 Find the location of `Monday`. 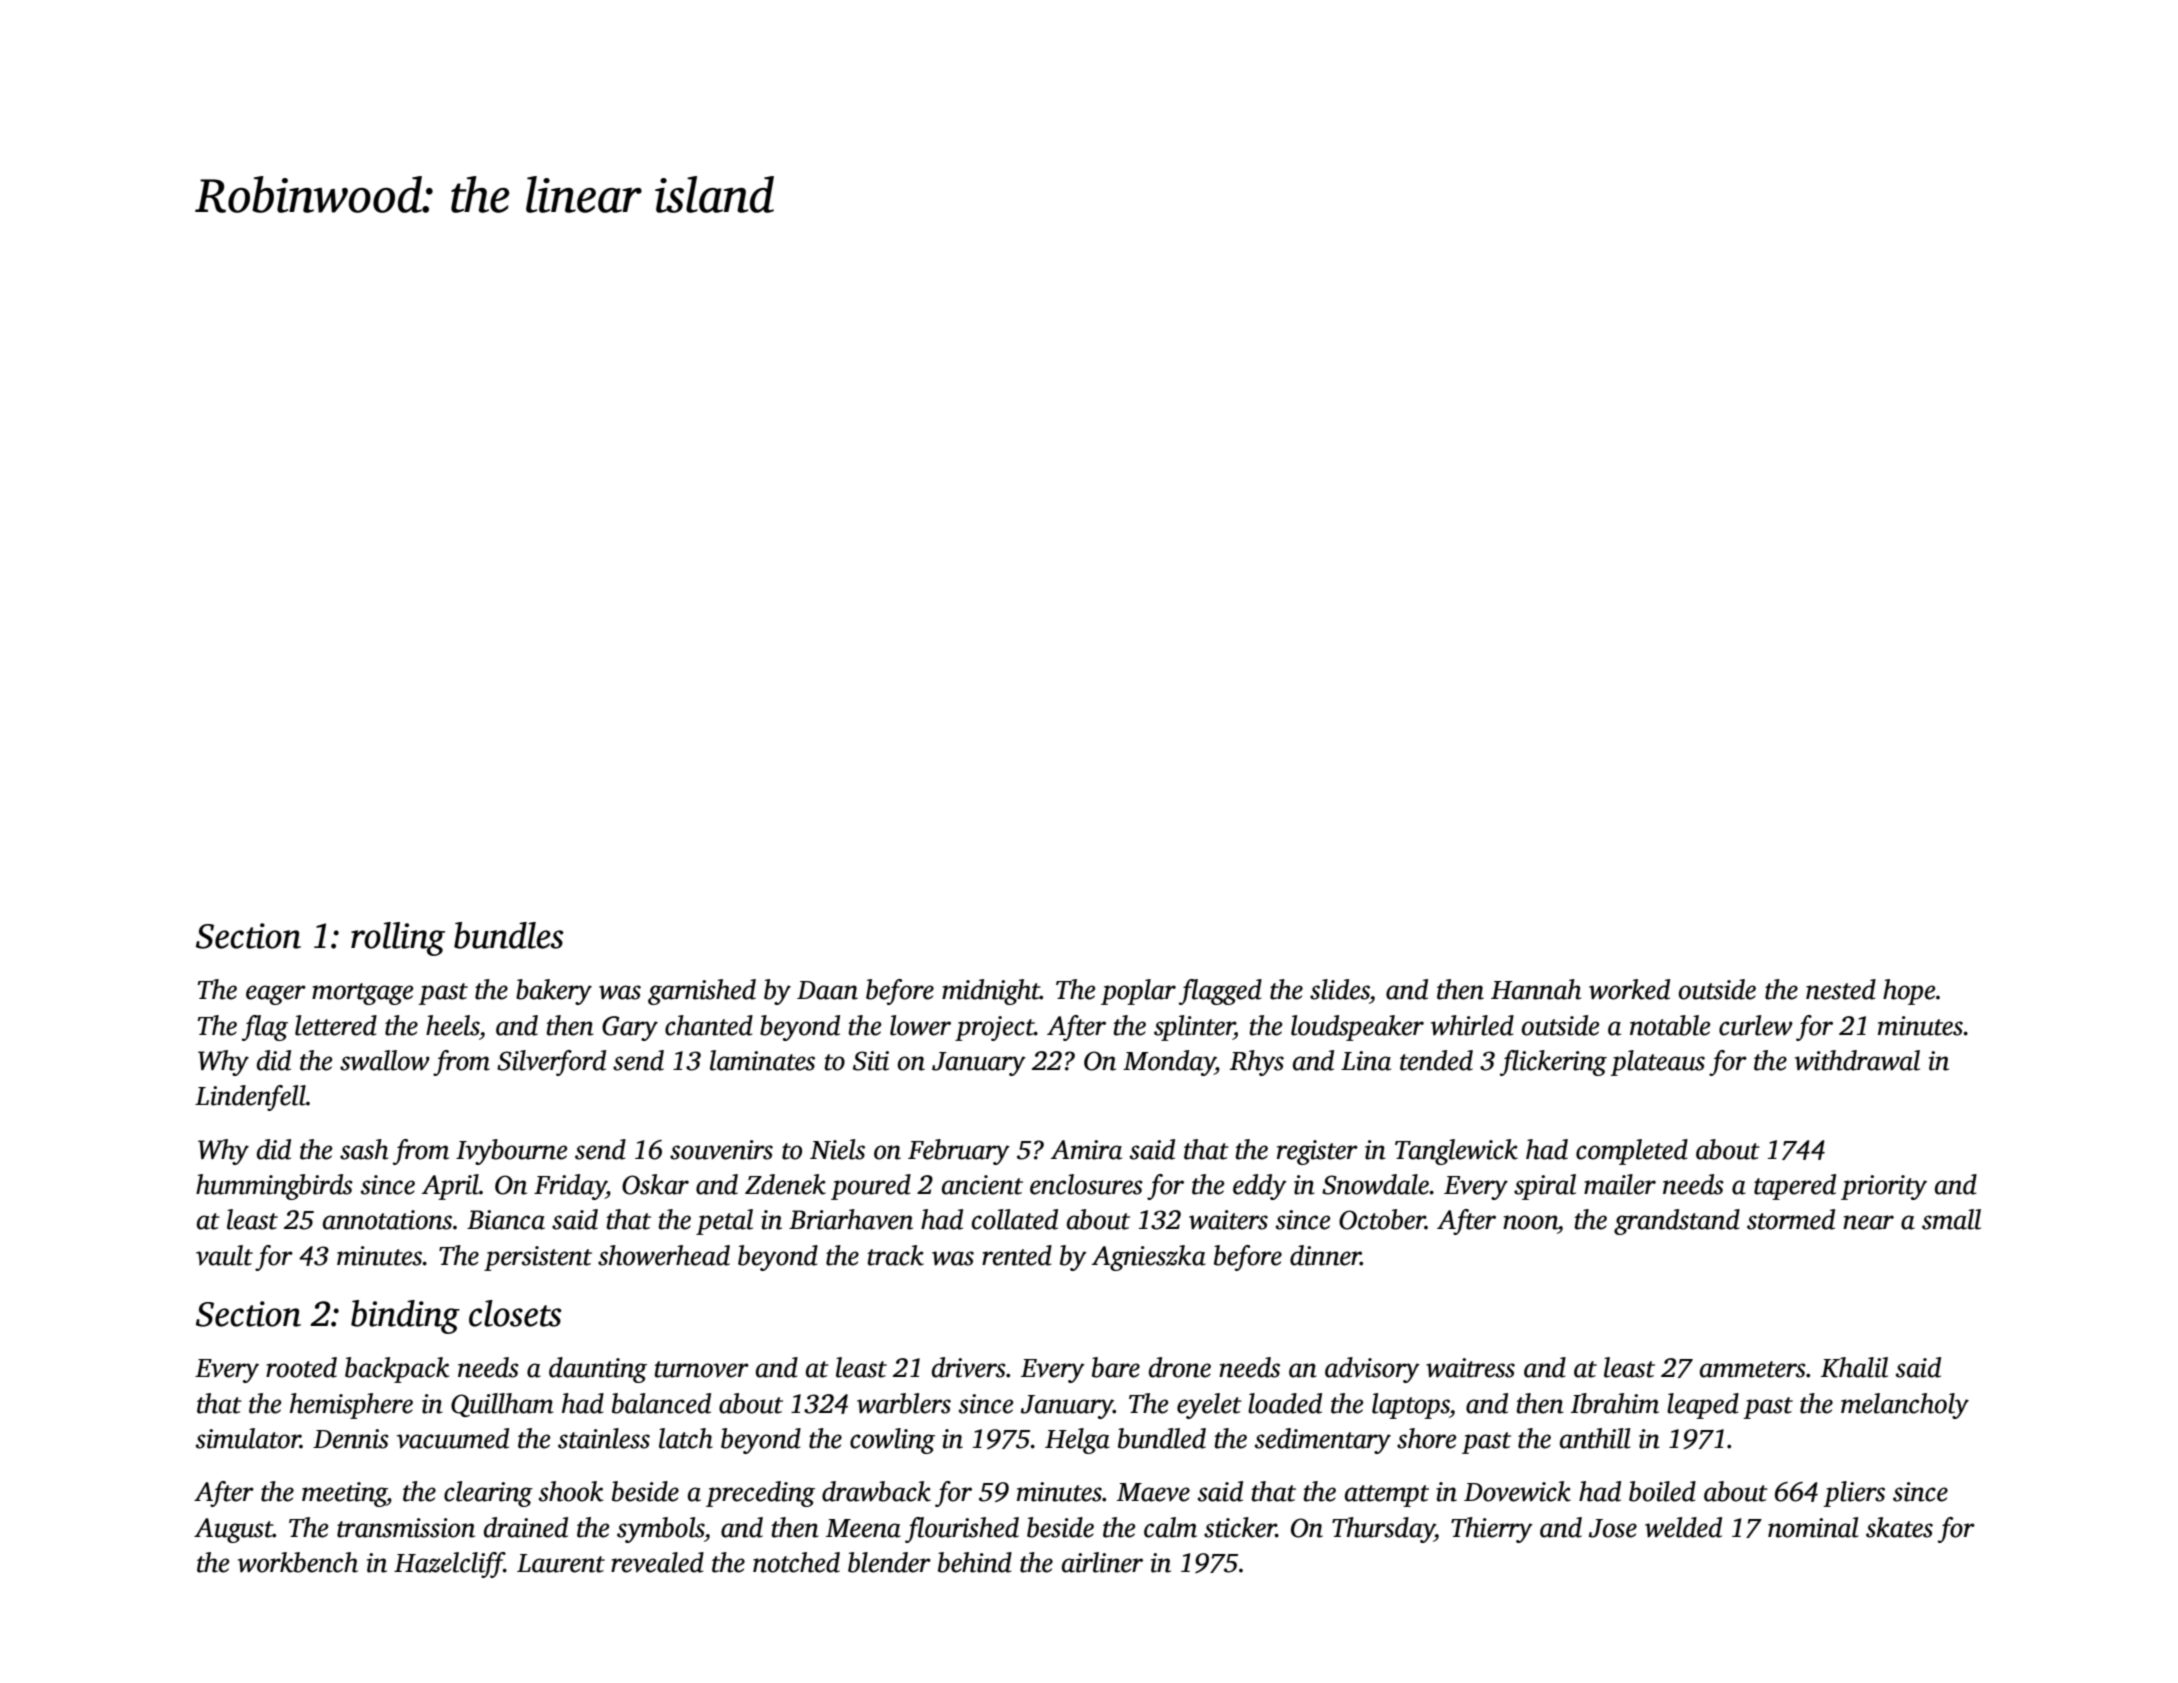

Monday is located at coordinates (1169, 1063).
